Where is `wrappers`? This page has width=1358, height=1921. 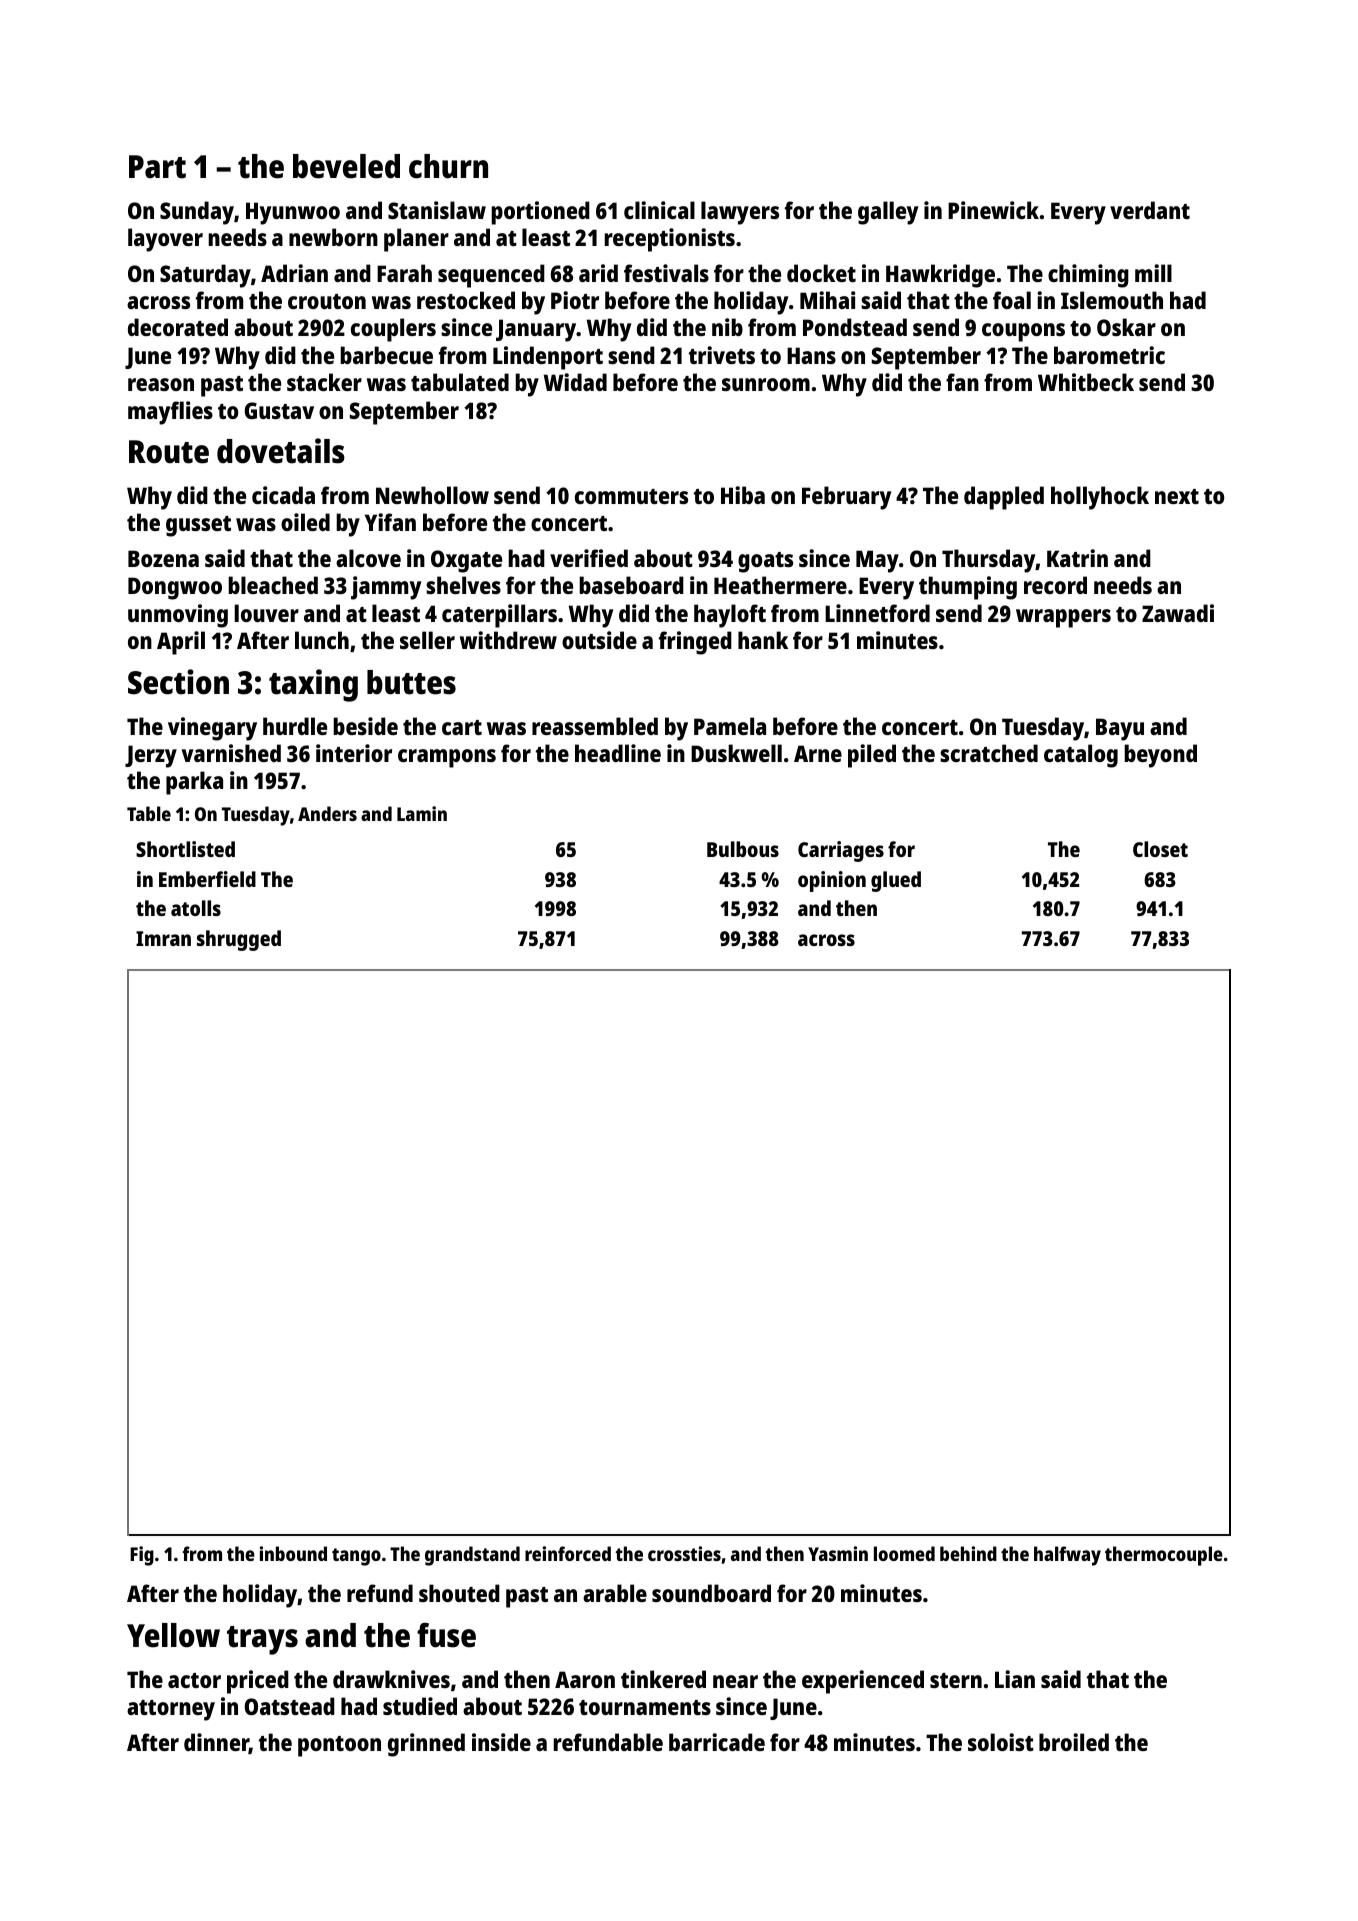 wrappers is located at coordinates (1063, 618).
